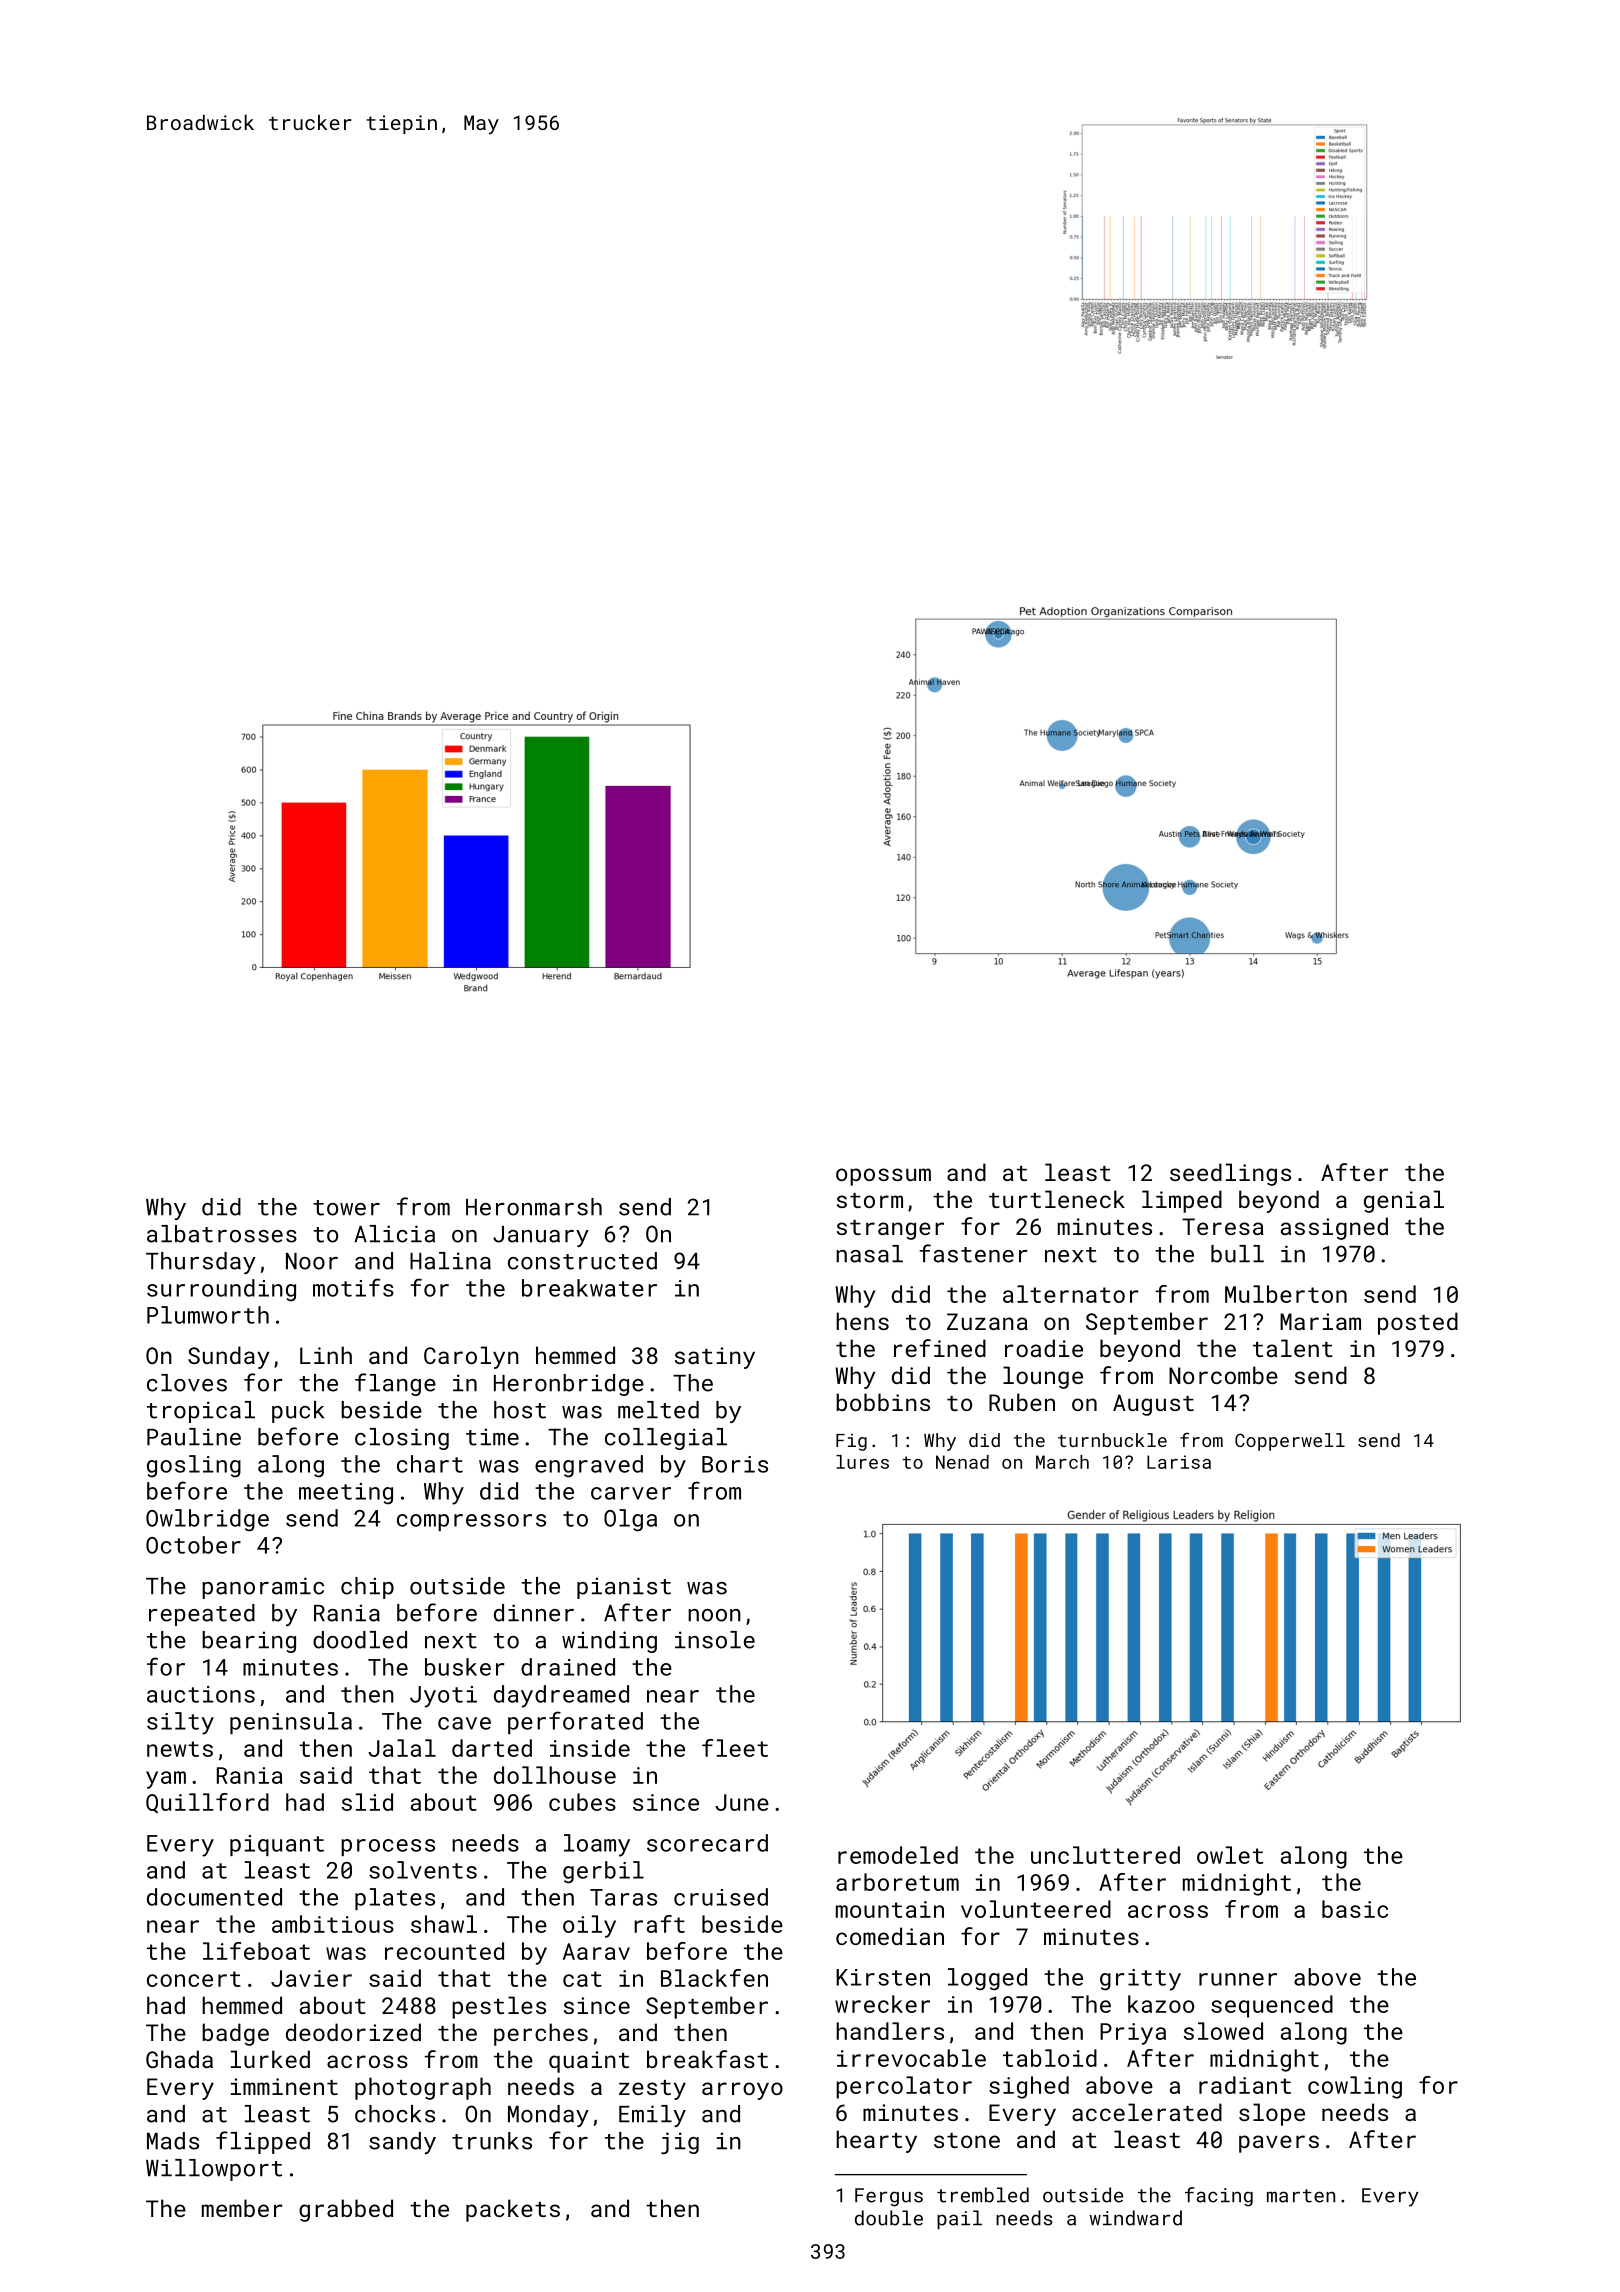 This image has height=2292, width=1620. I want to click on meeting, so click(346, 1494).
